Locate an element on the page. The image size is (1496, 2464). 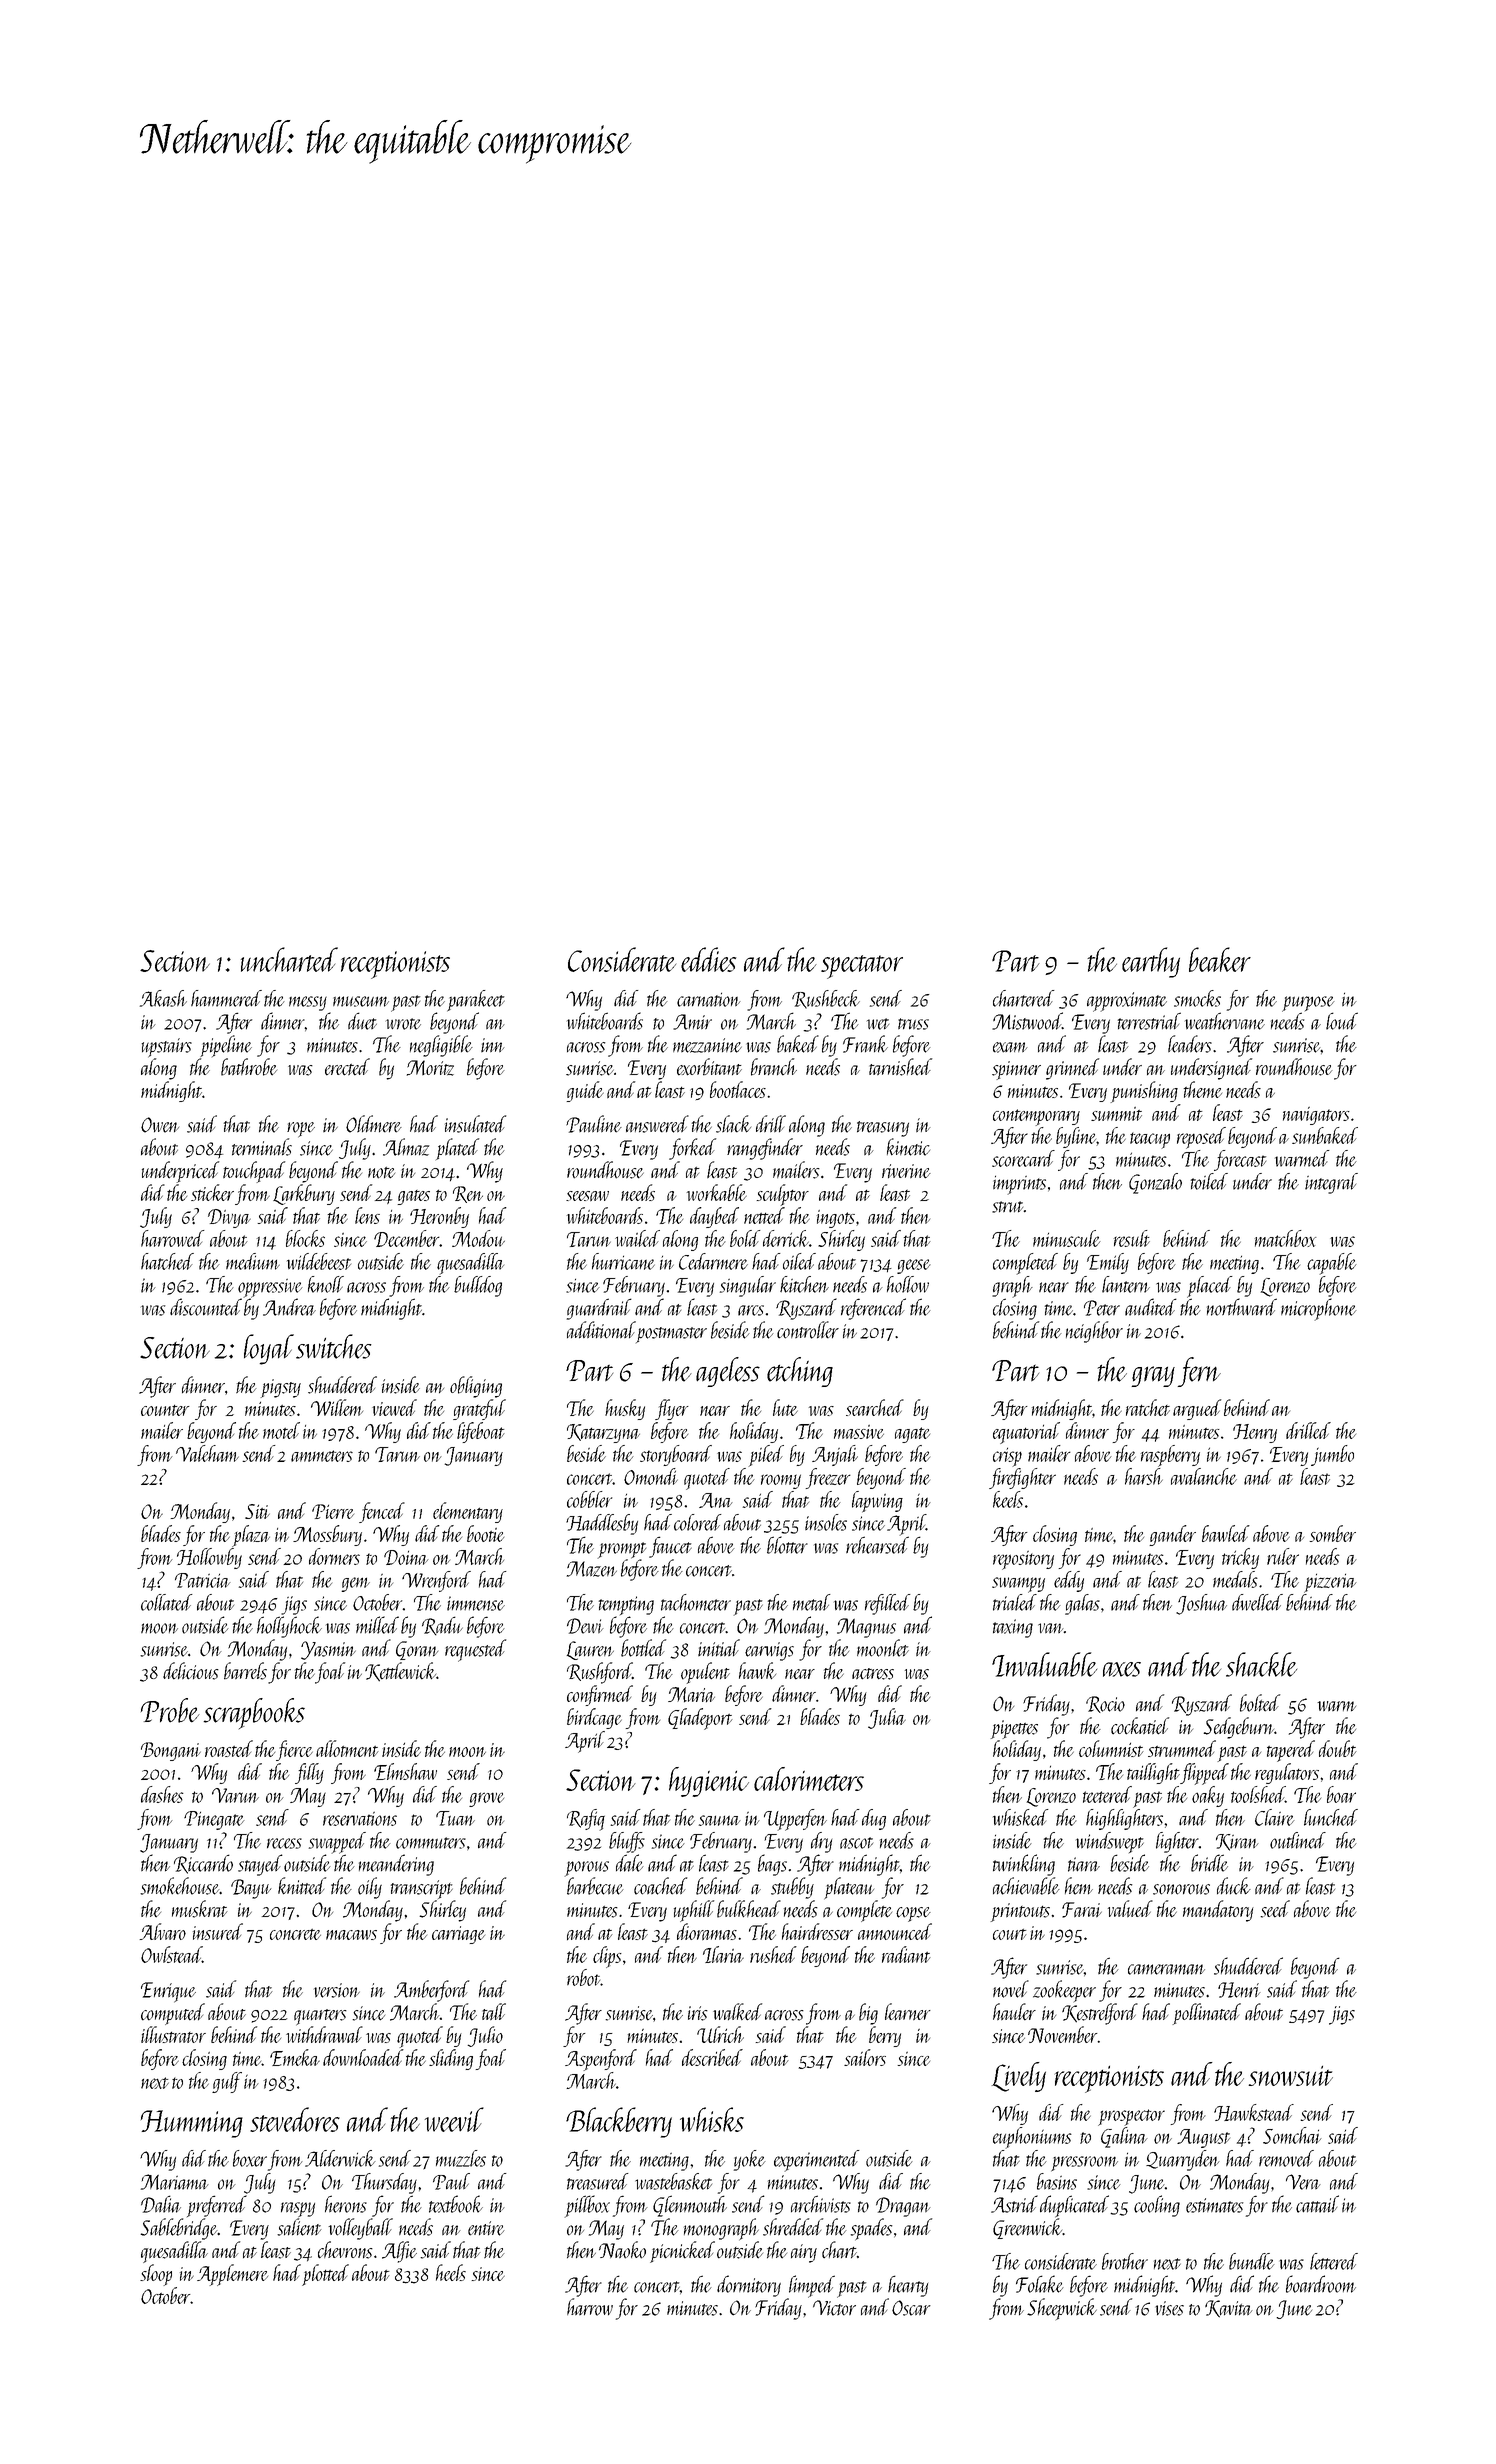
Bongani is located at coordinates (171, 1751).
